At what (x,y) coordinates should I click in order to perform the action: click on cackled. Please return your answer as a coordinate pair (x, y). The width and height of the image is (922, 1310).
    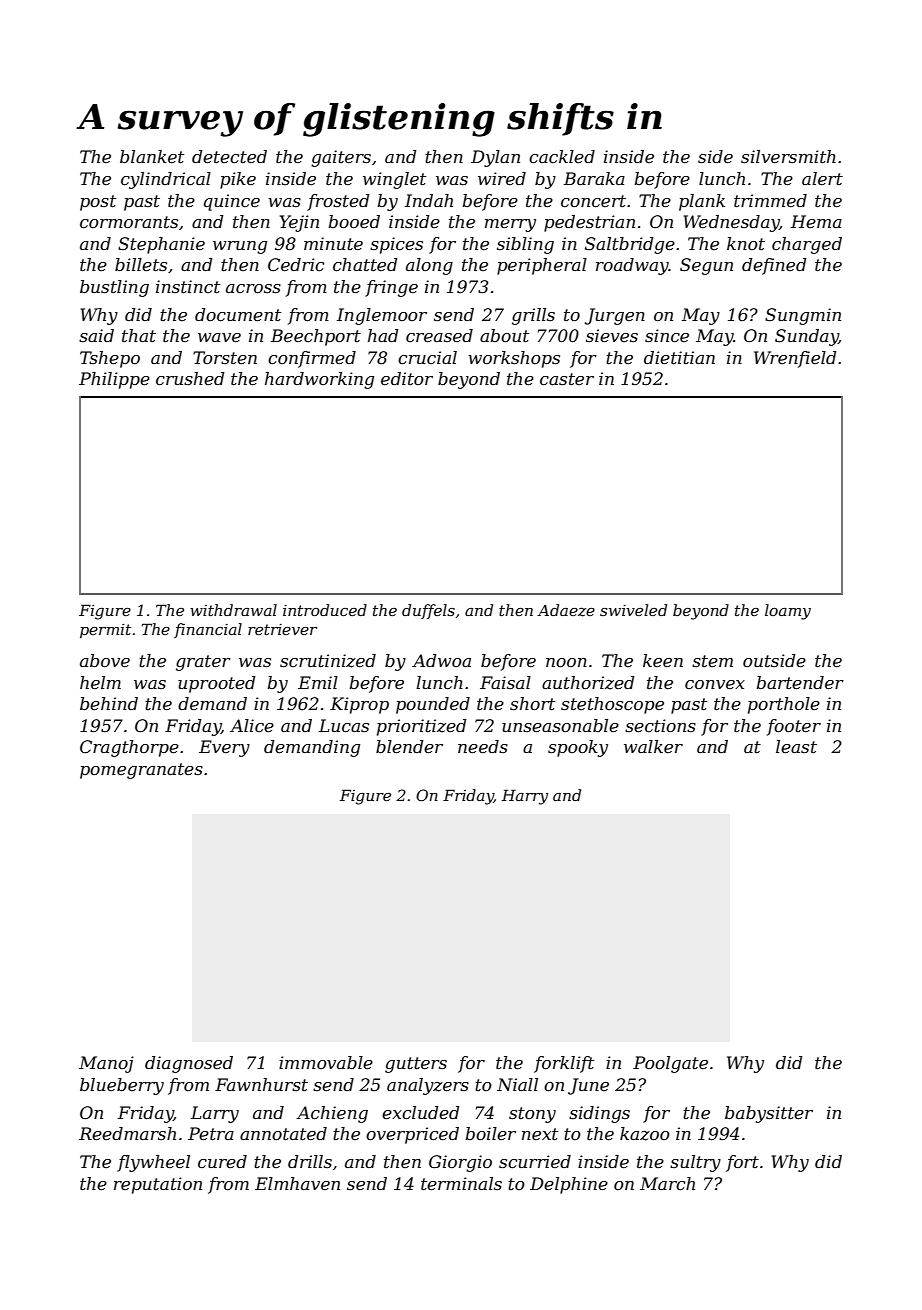
    Looking at the image, I should click on (562, 156).
